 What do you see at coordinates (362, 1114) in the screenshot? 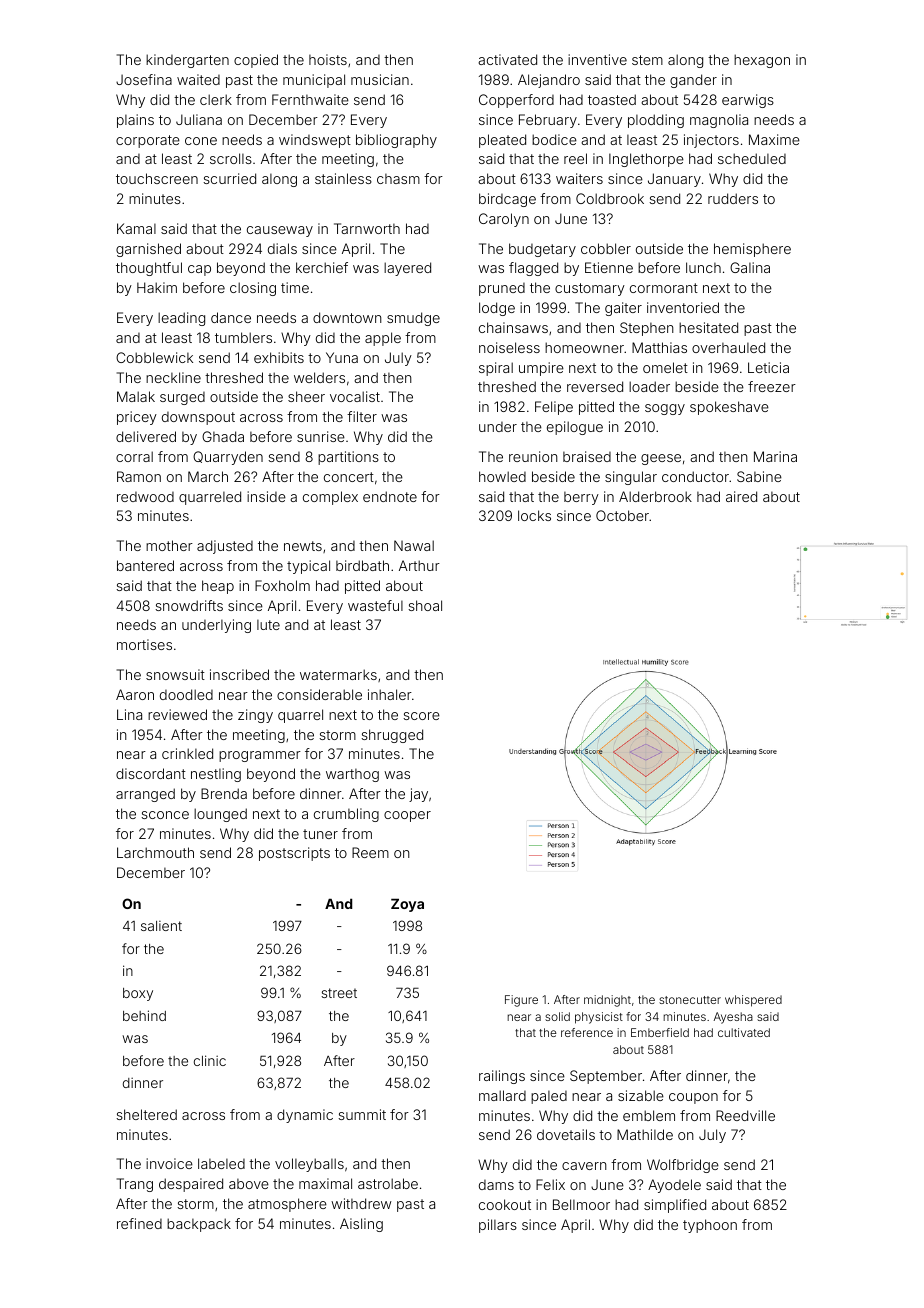
I see `summit` at bounding box center [362, 1114].
